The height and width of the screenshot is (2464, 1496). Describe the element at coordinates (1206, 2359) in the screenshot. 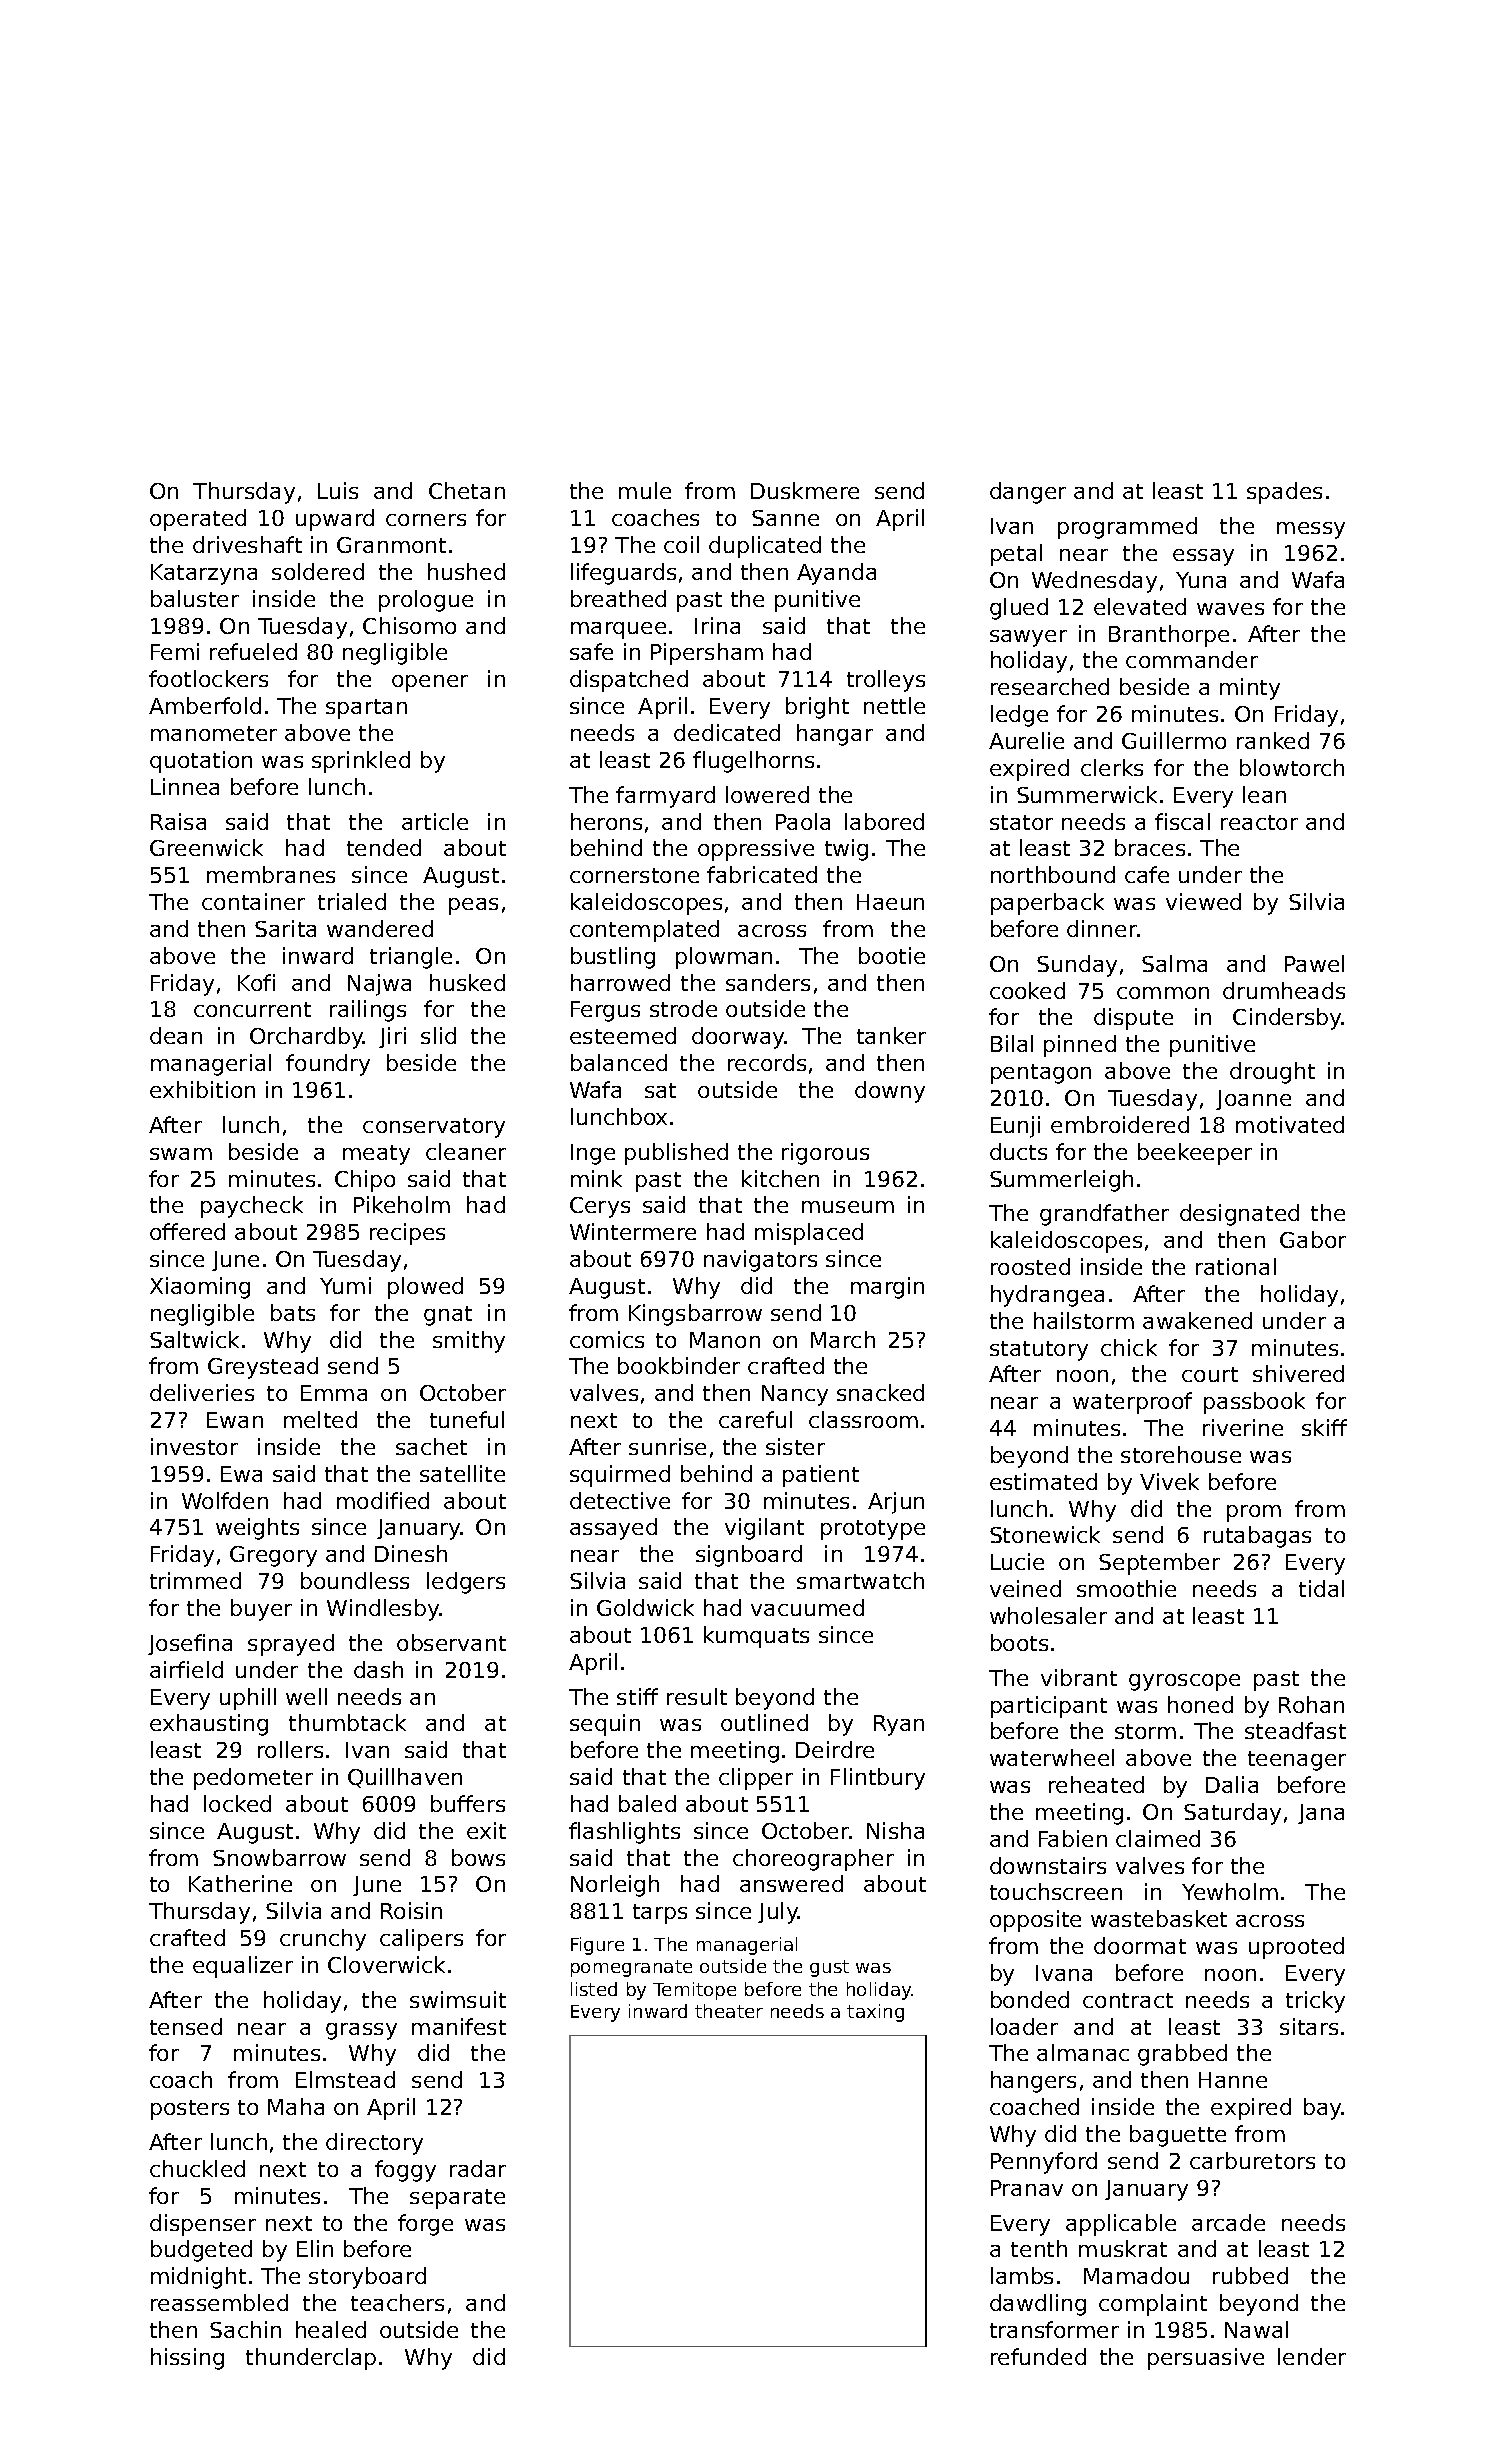

I see `persuasive` at that location.
